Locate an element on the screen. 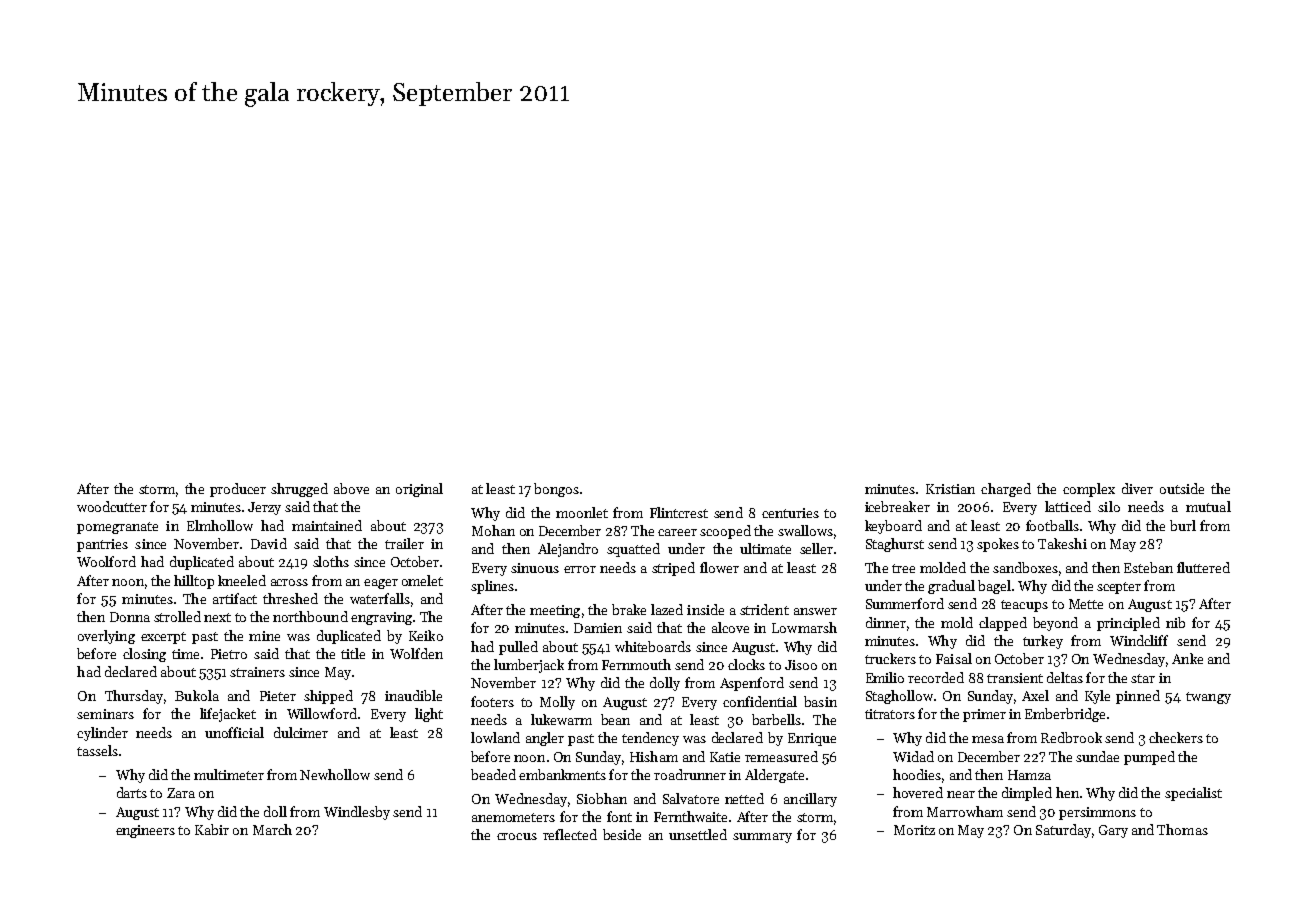 Image resolution: width=1308 pixels, height=924 pixels. diver is located at coordinates (1137, 488).
